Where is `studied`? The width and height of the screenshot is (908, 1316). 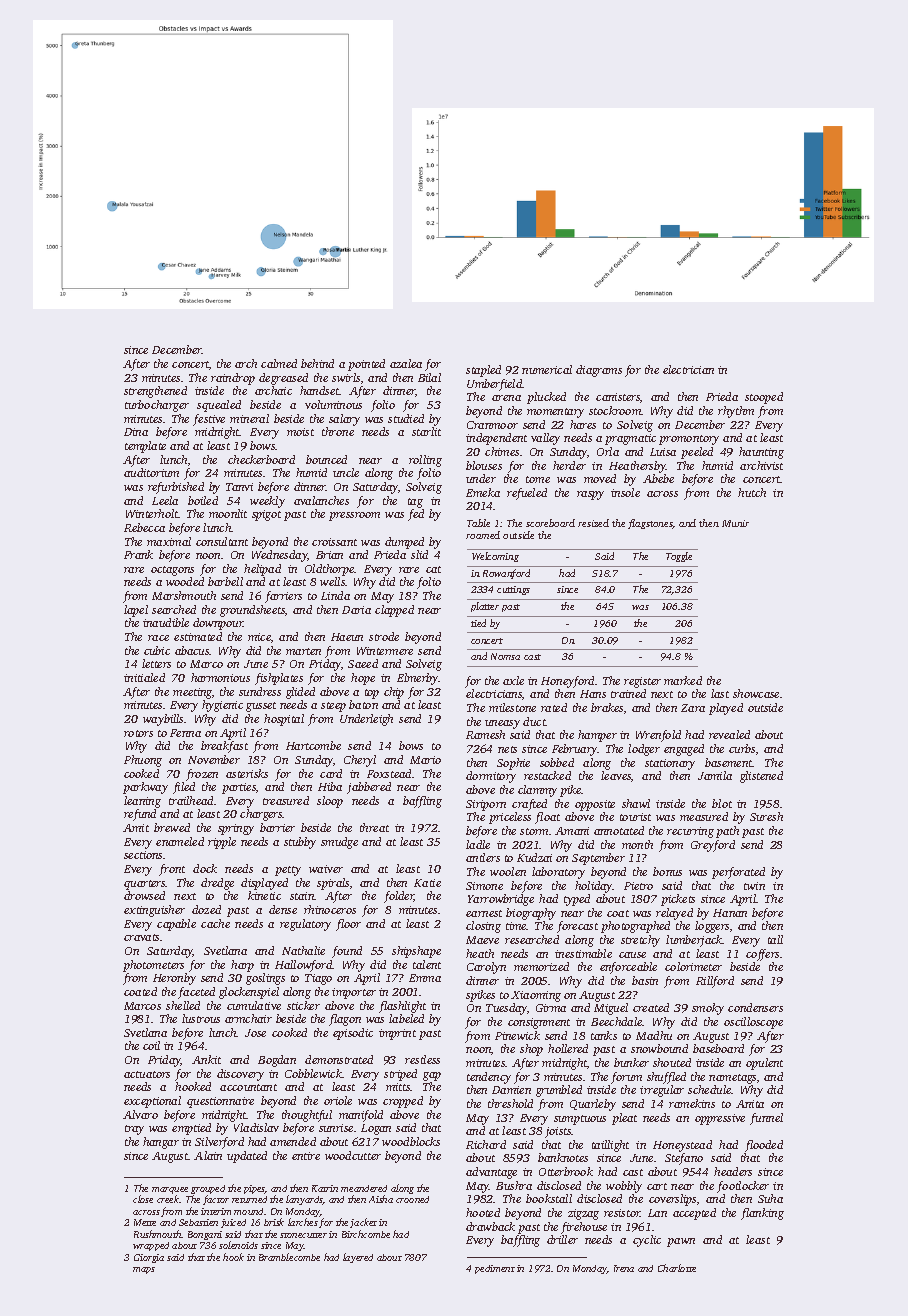
studied is located at coordinates (406, 418).
